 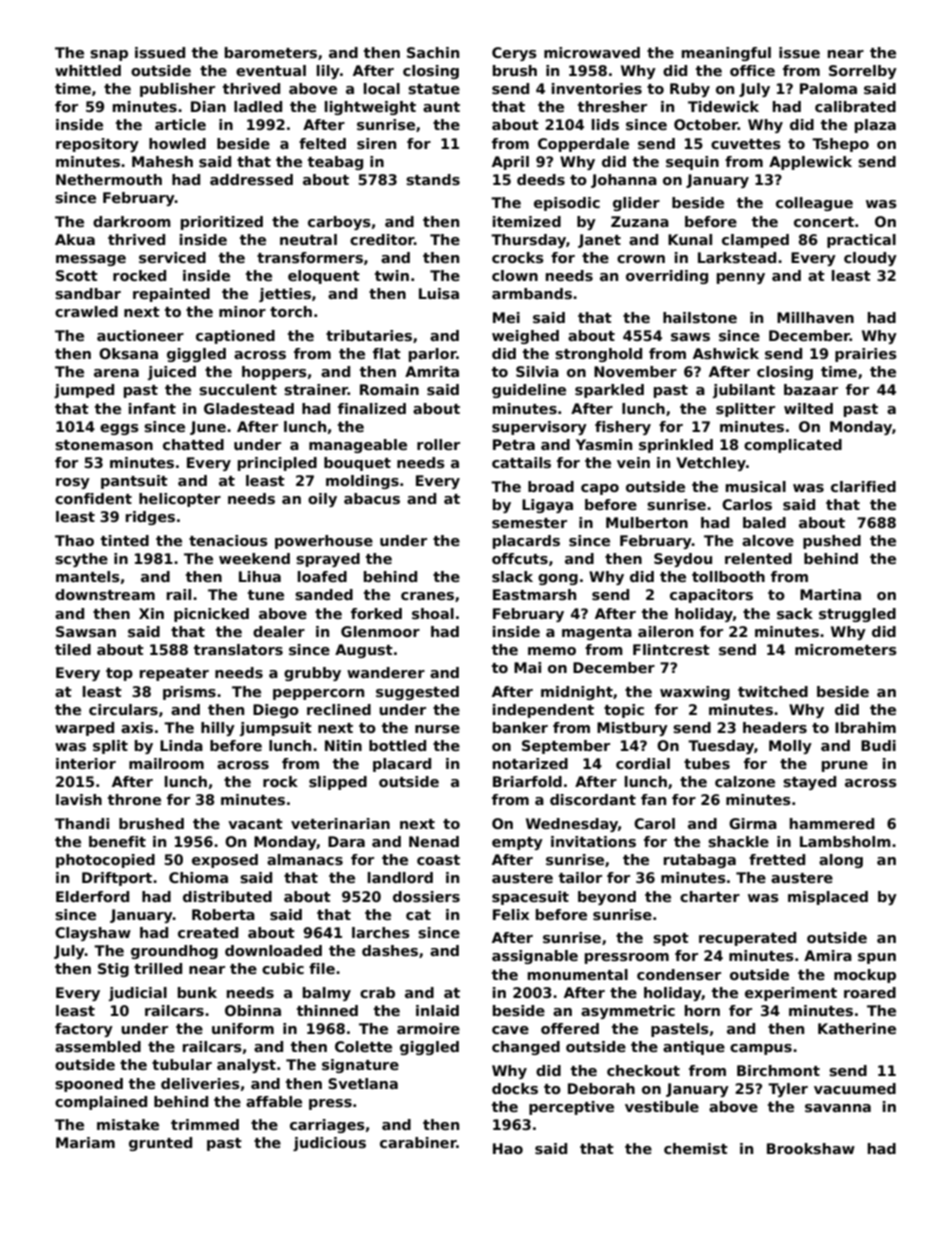 I want to click on dealer, so click(x=279, y=631).
